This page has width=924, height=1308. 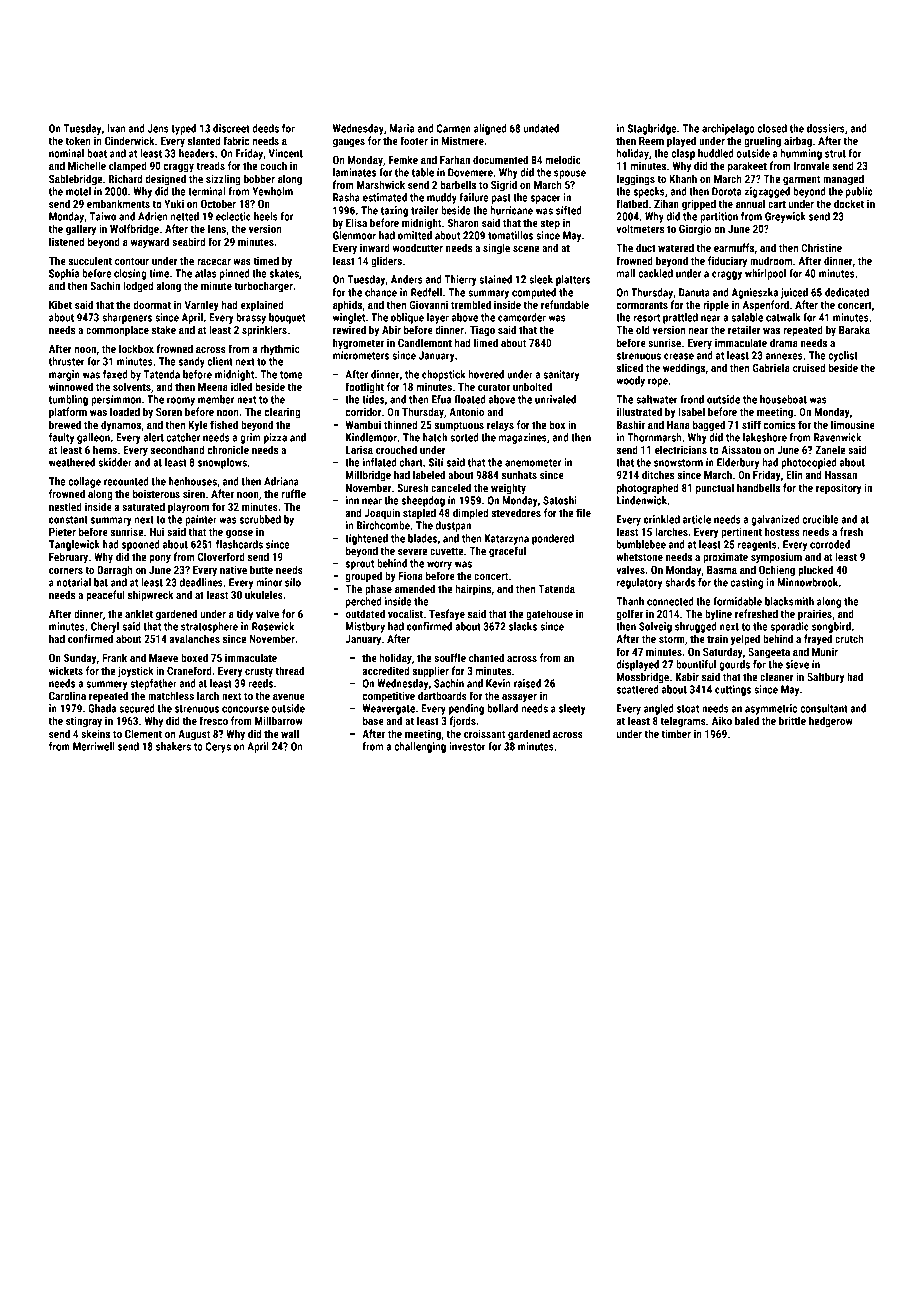 I want to click on stevedores, so click(x=516, y=512).
